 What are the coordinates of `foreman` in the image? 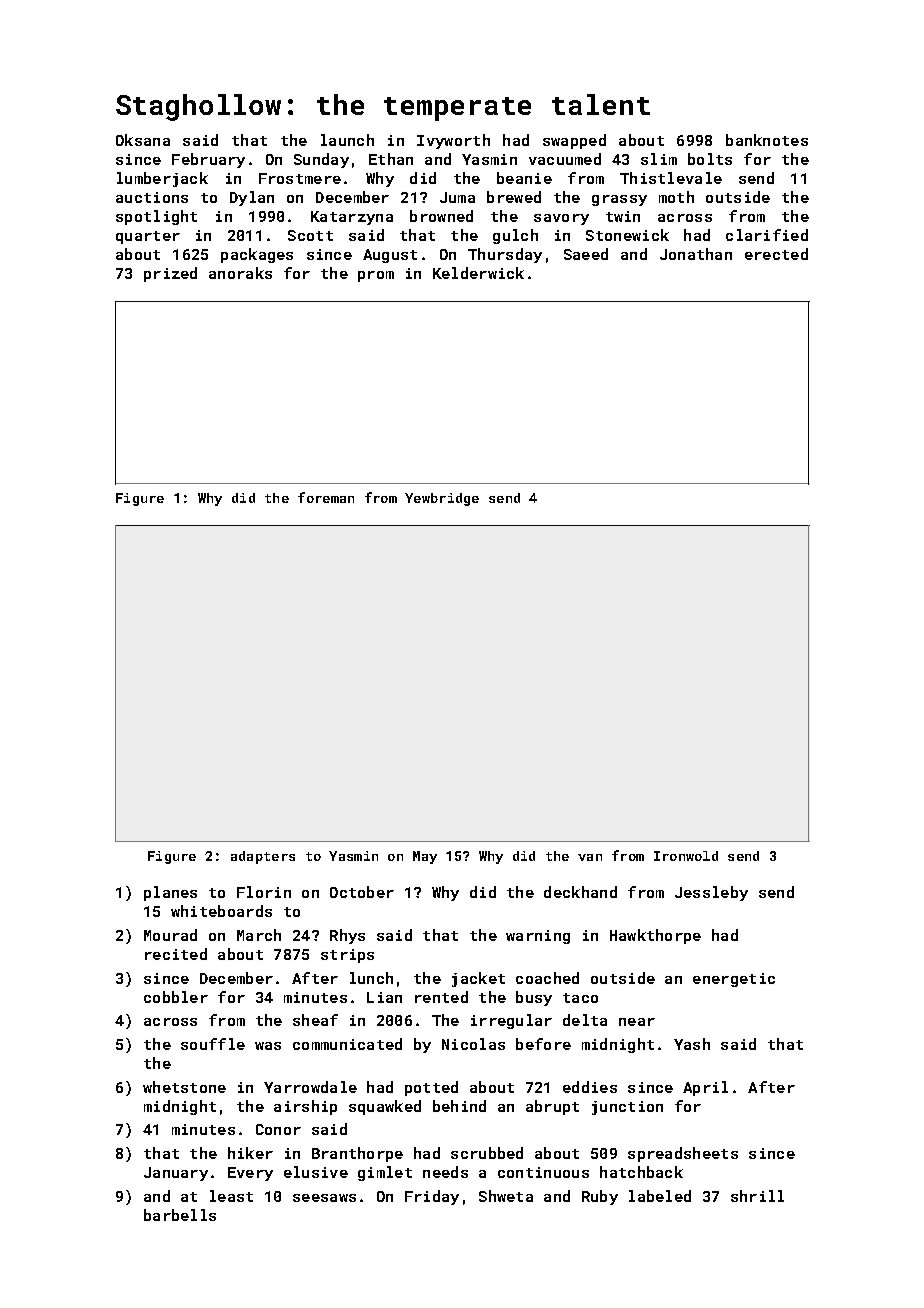 It's located at (326, 497).
